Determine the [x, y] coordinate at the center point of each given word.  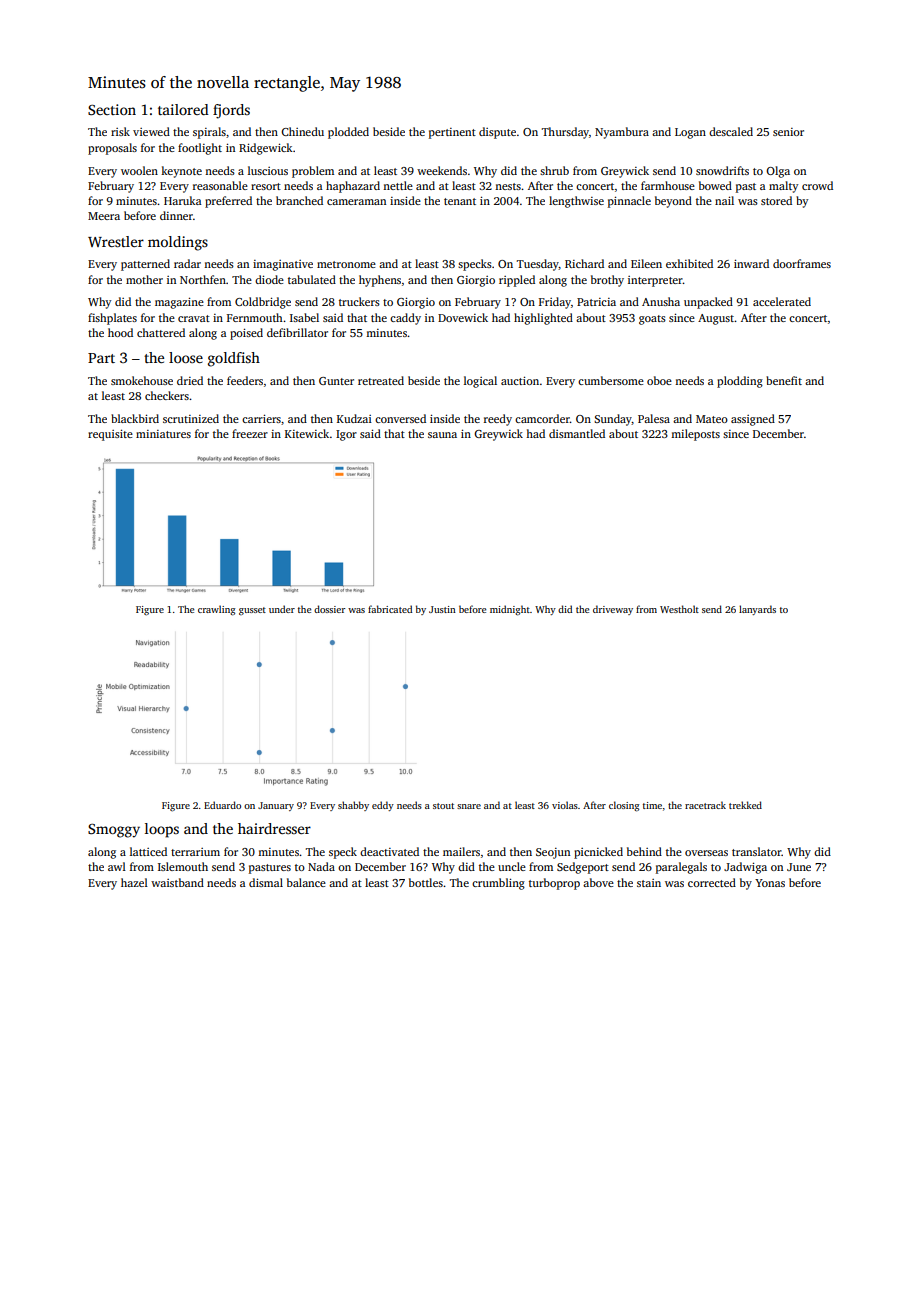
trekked [745, 805]
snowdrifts [722, 170]
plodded [348, 133]
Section [112, 109]
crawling [216, 610]
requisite [110, 435]
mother [144, 279]
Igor [346, 435]
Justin [442, 609]
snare [469, 806]
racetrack [705, 805]
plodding [740, 382]
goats [652, 320]
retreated [381, 380]
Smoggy [114, 831]
